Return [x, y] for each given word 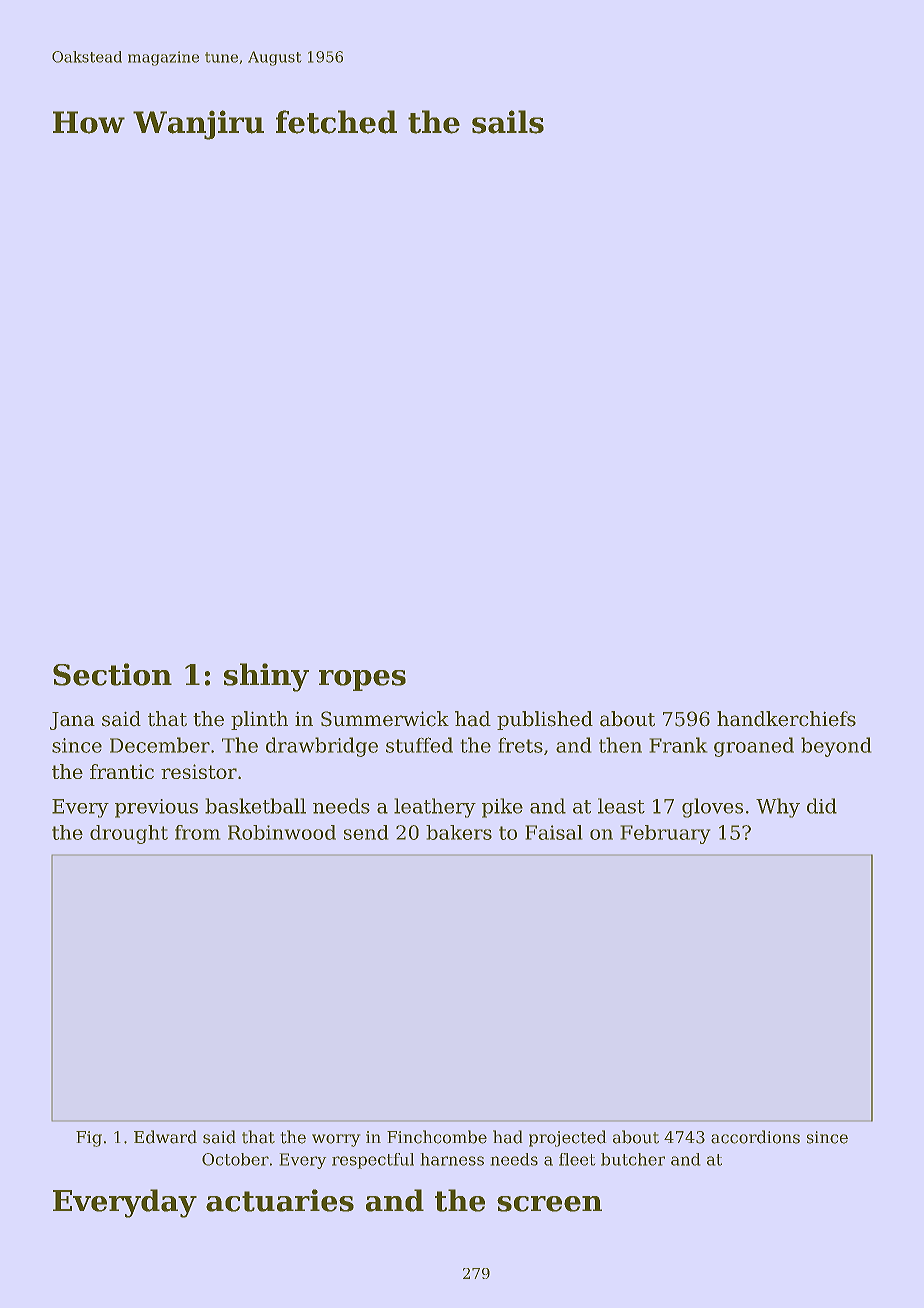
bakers [459, 832]
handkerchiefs [786, 719]
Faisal [554, 832]
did [822, 806]
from [198, 832]
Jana [72, 721]
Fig [89, 1139]
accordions [755, 1137]
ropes [362, 680]
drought [129, 834]
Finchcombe [437, 1137]
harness [452, 1159]
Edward [165, 1137]
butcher [633, 1159]
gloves [712, 808]
